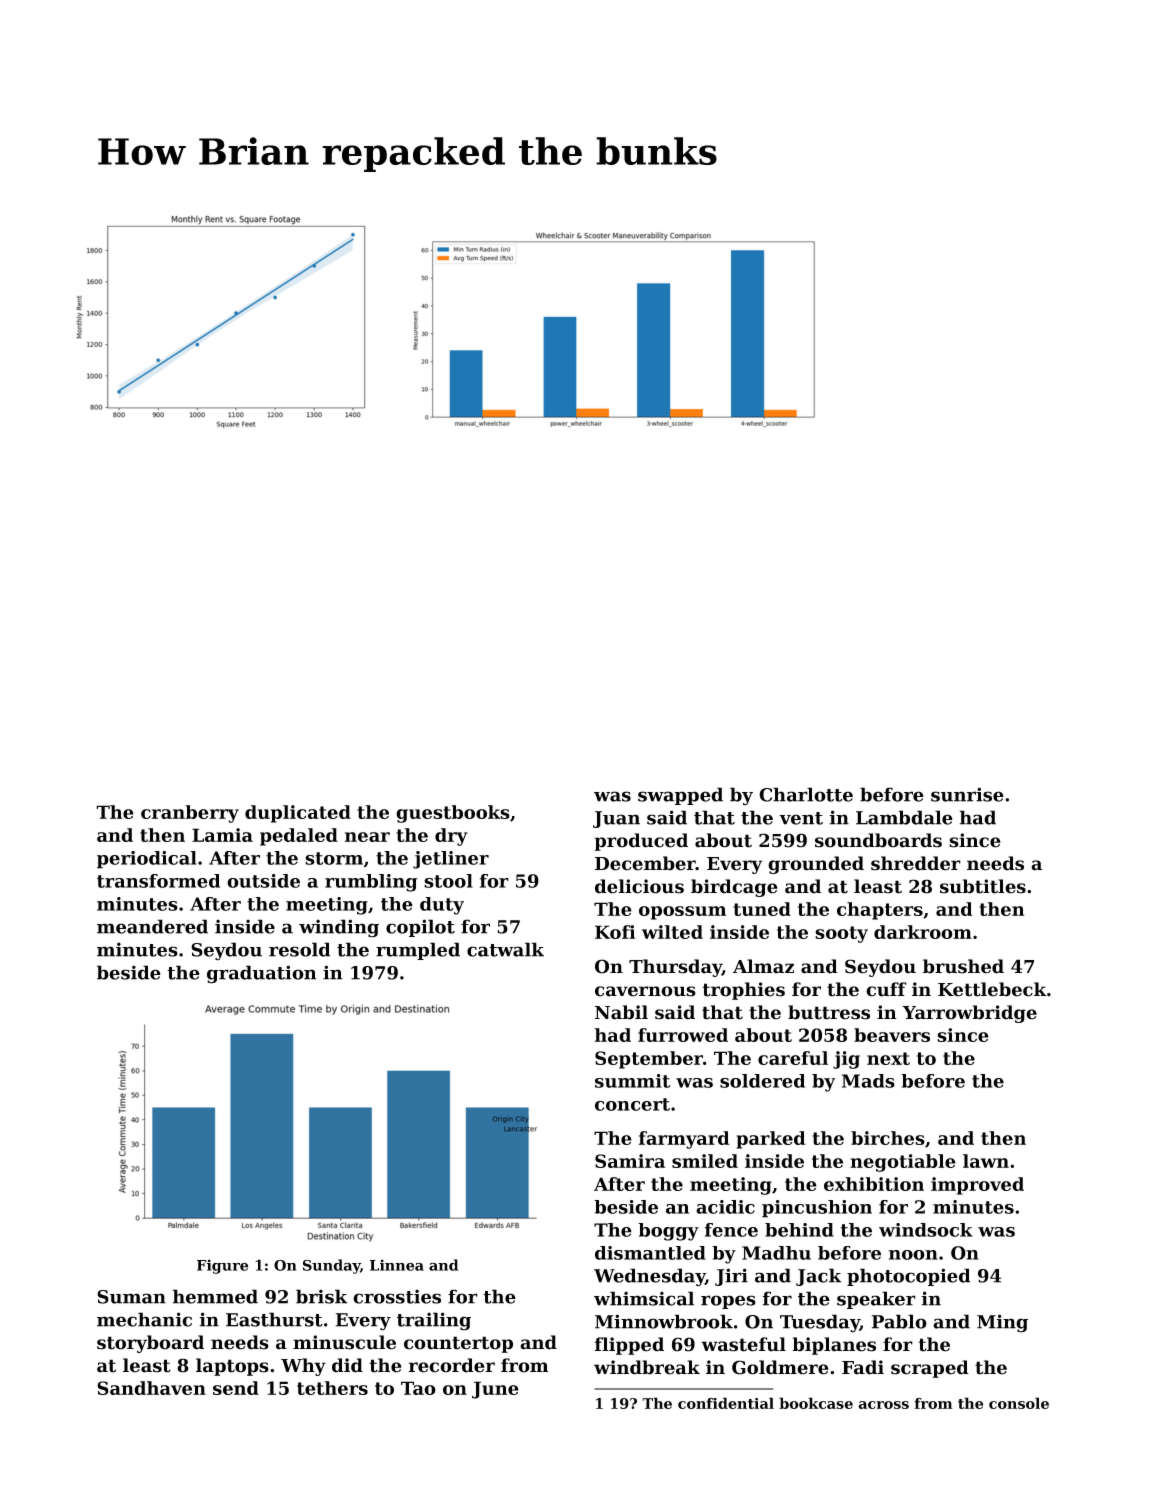  Describe the element at coordinates (986, 1161) in the page. I see `lawn` at that location.
